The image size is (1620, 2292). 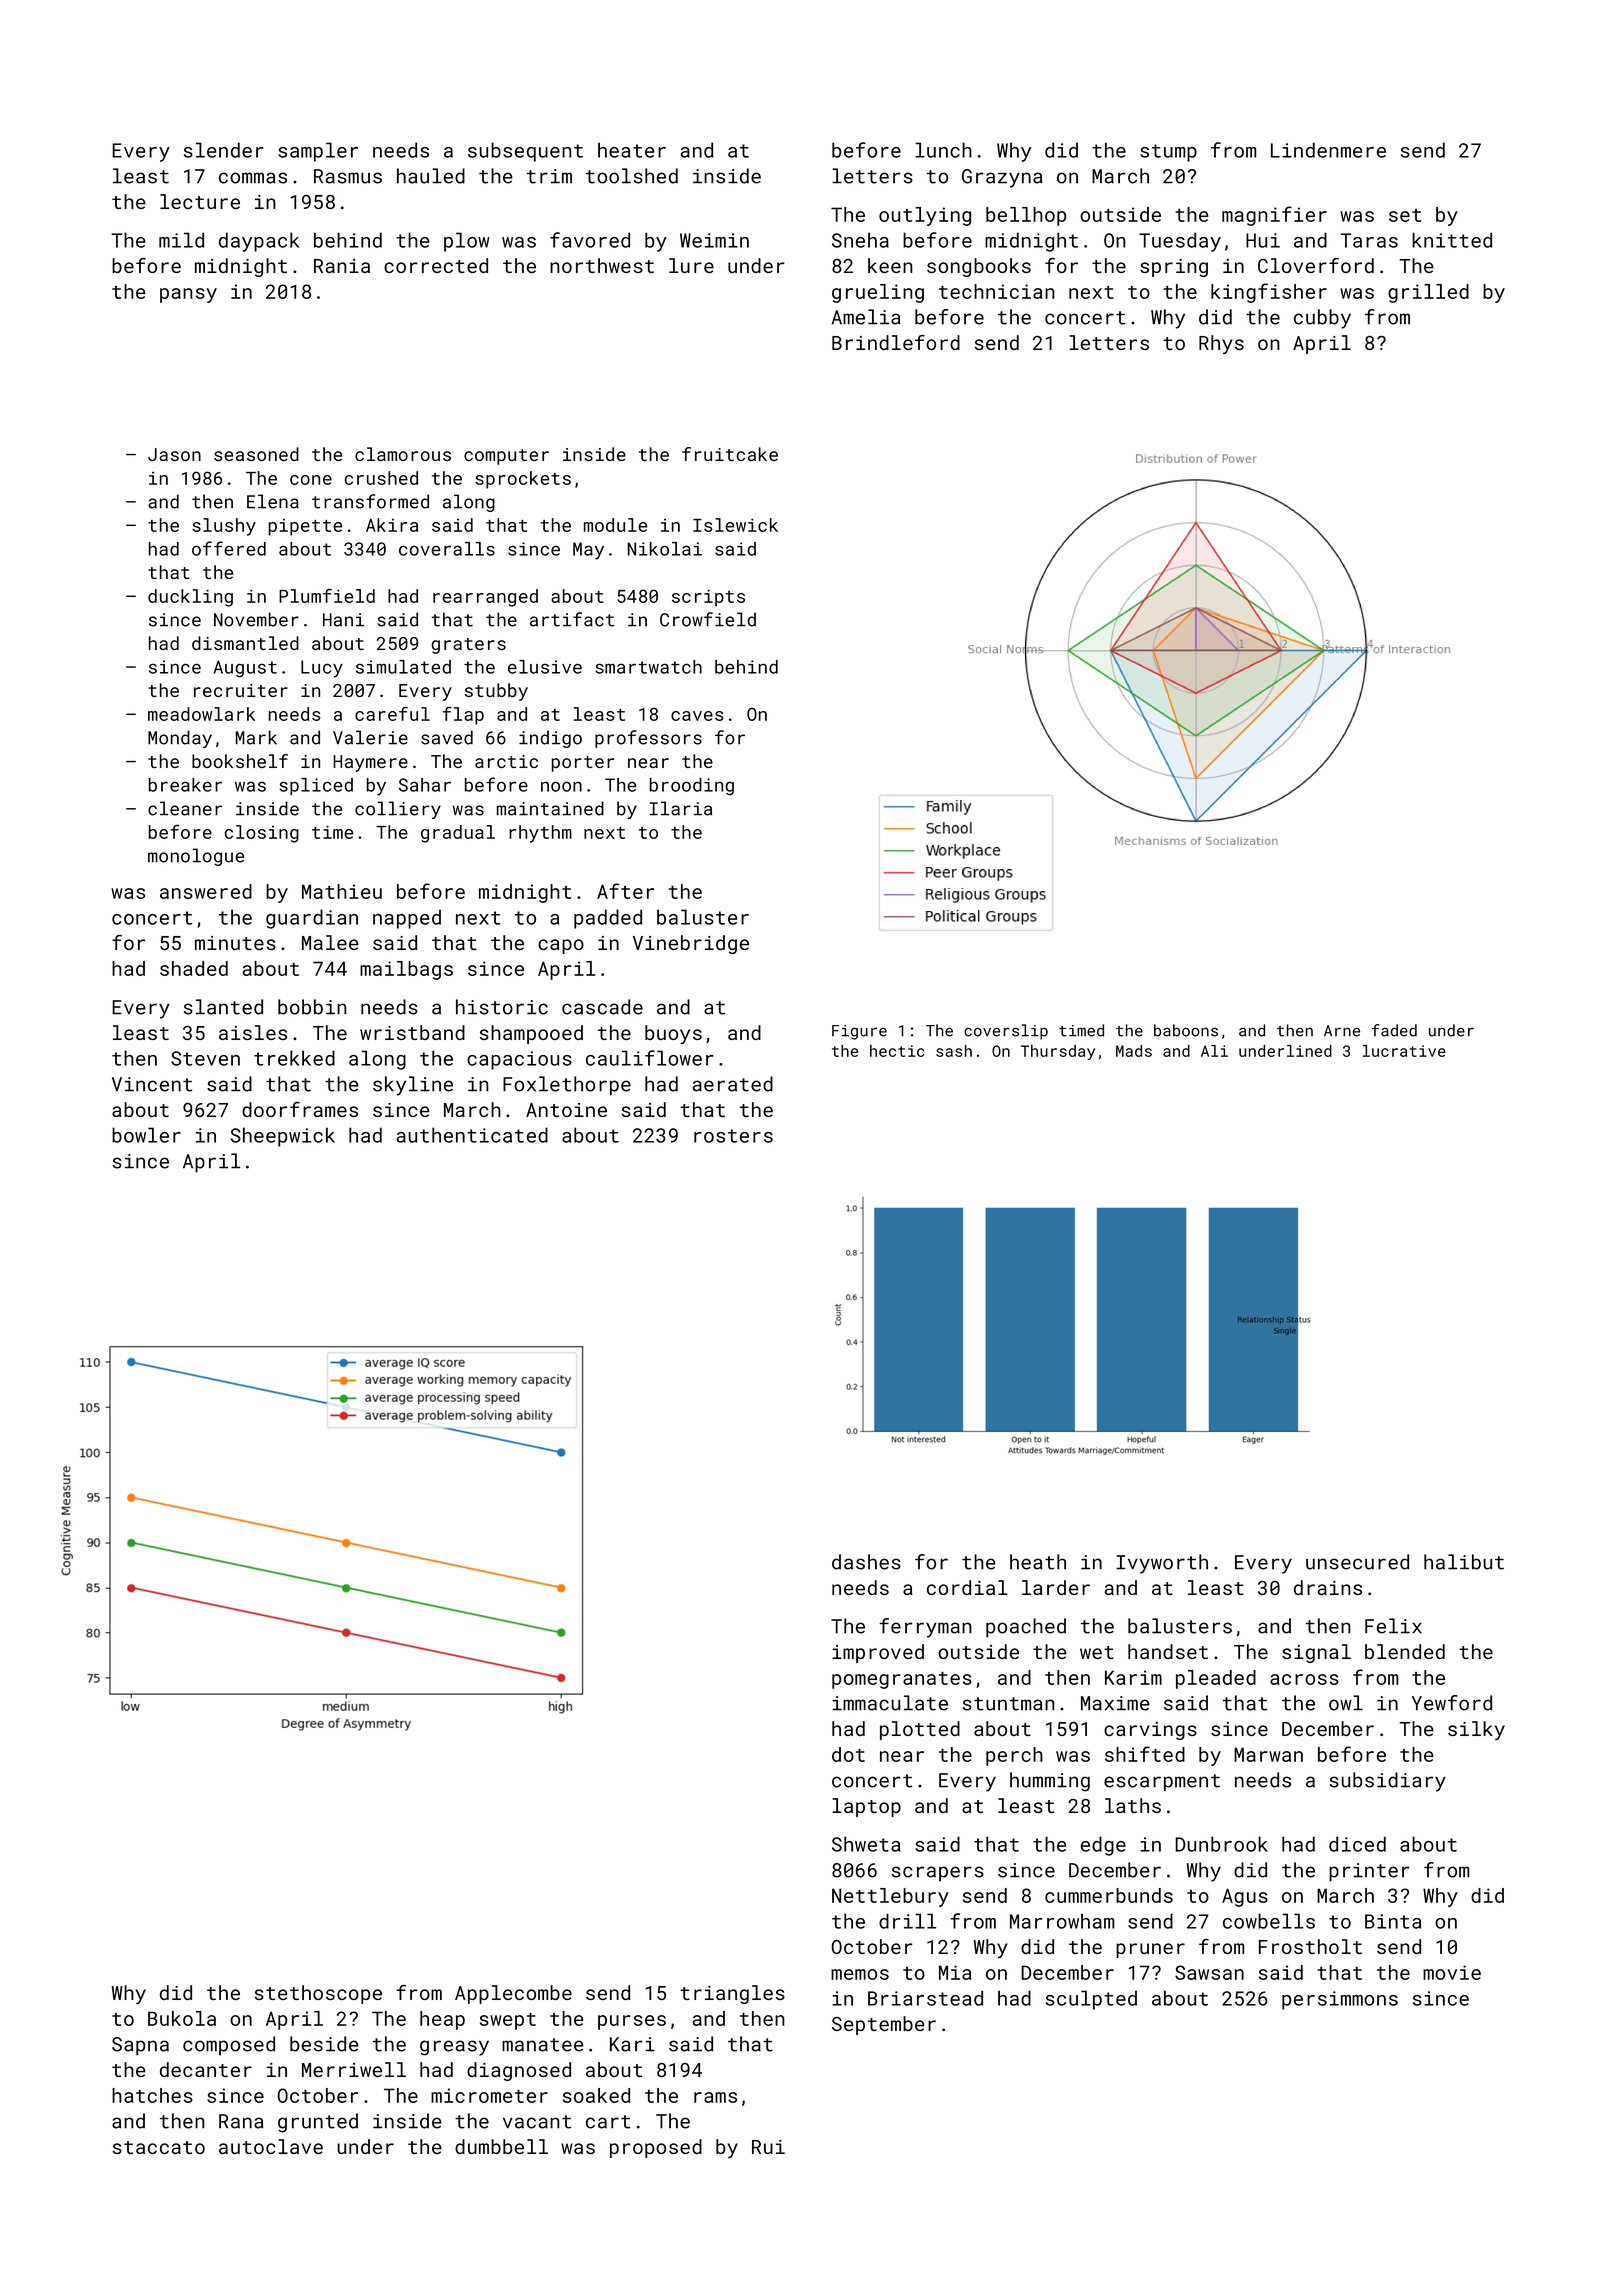 I want to click on Sapna, so click(x=140, y=2046).
